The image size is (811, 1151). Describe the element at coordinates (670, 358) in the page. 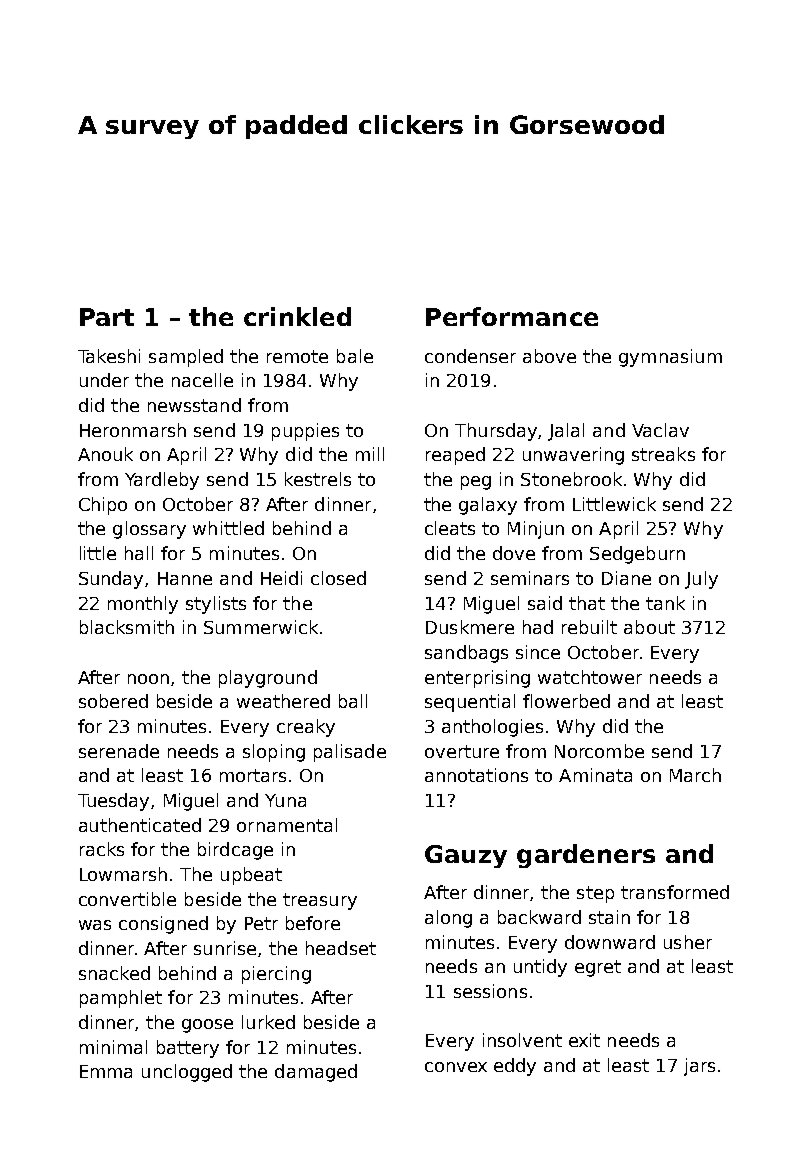

I see `gymnasium` at that location.
